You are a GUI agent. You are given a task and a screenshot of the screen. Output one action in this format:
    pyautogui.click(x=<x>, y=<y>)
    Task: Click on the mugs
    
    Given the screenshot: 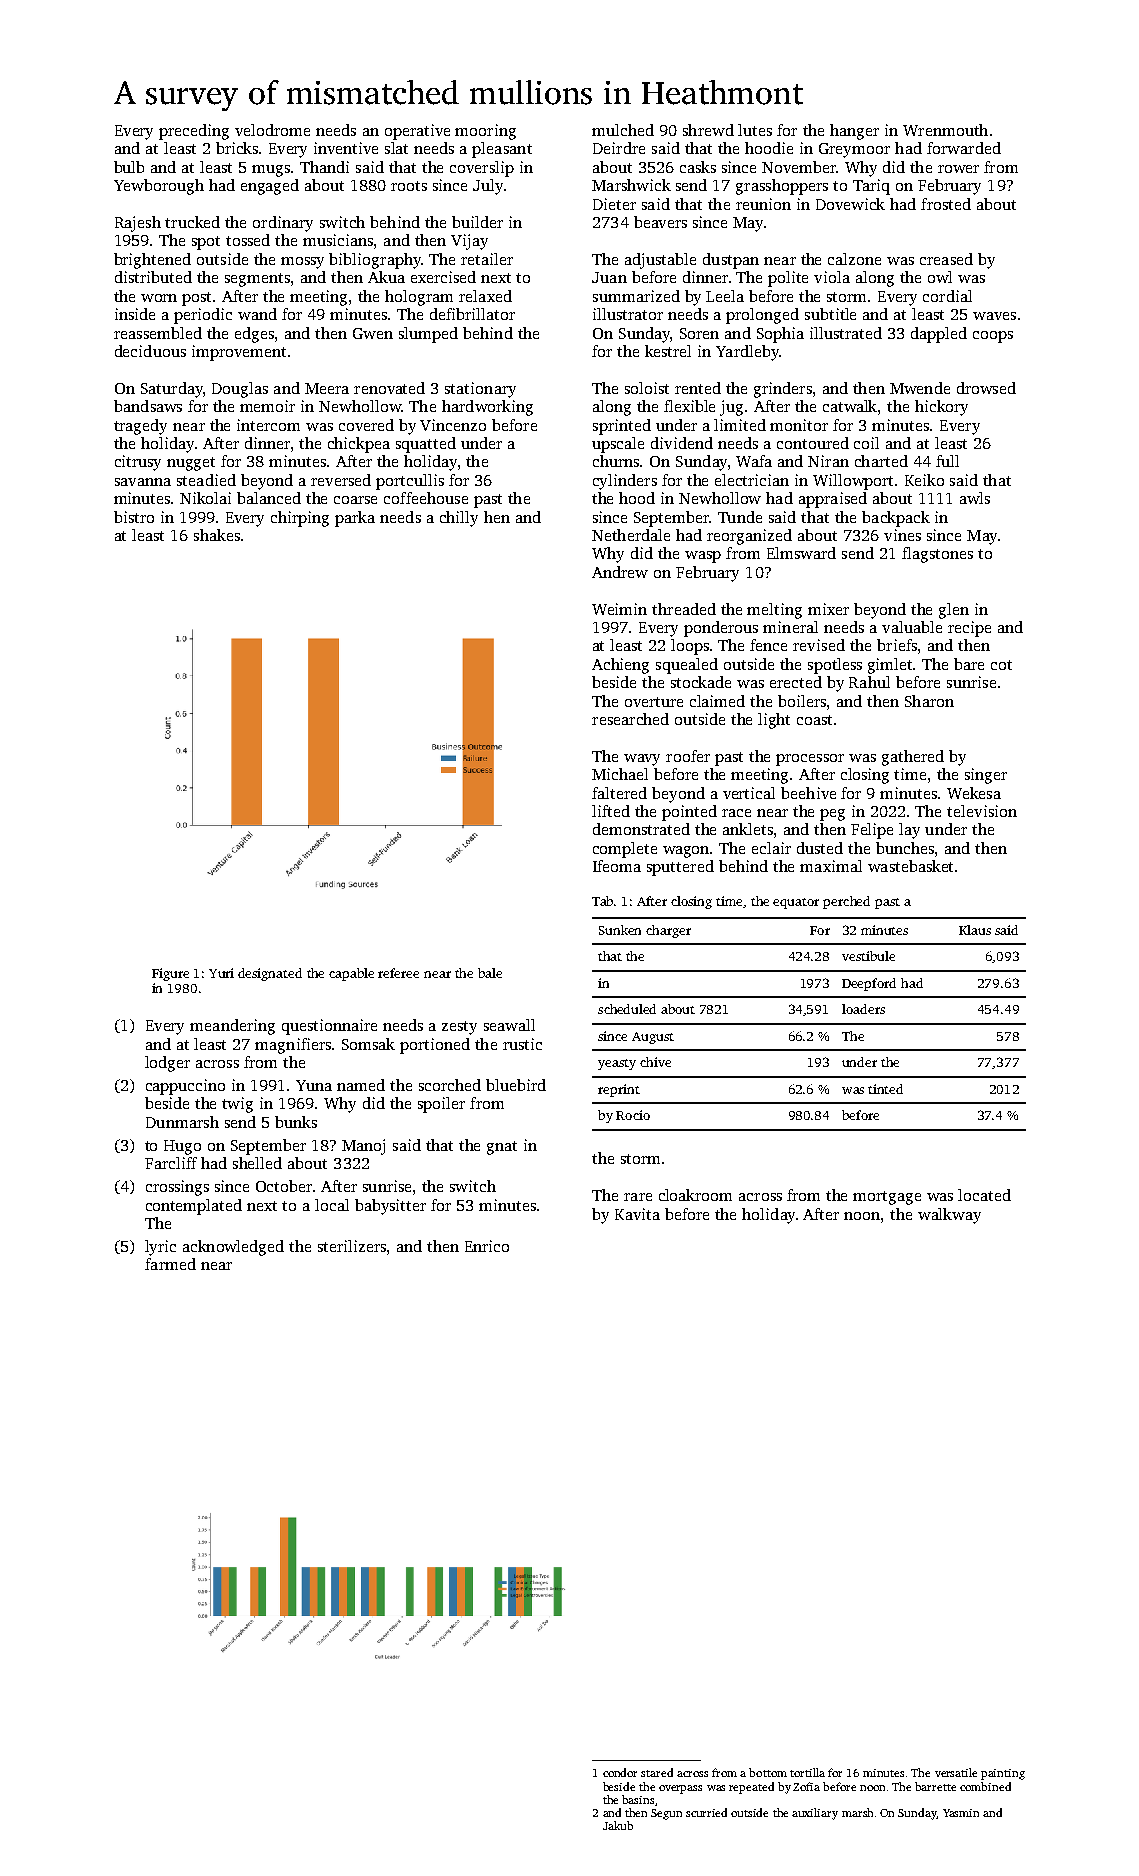 What is the action you would take?
    pyautogui.click(x=271, y=171)
